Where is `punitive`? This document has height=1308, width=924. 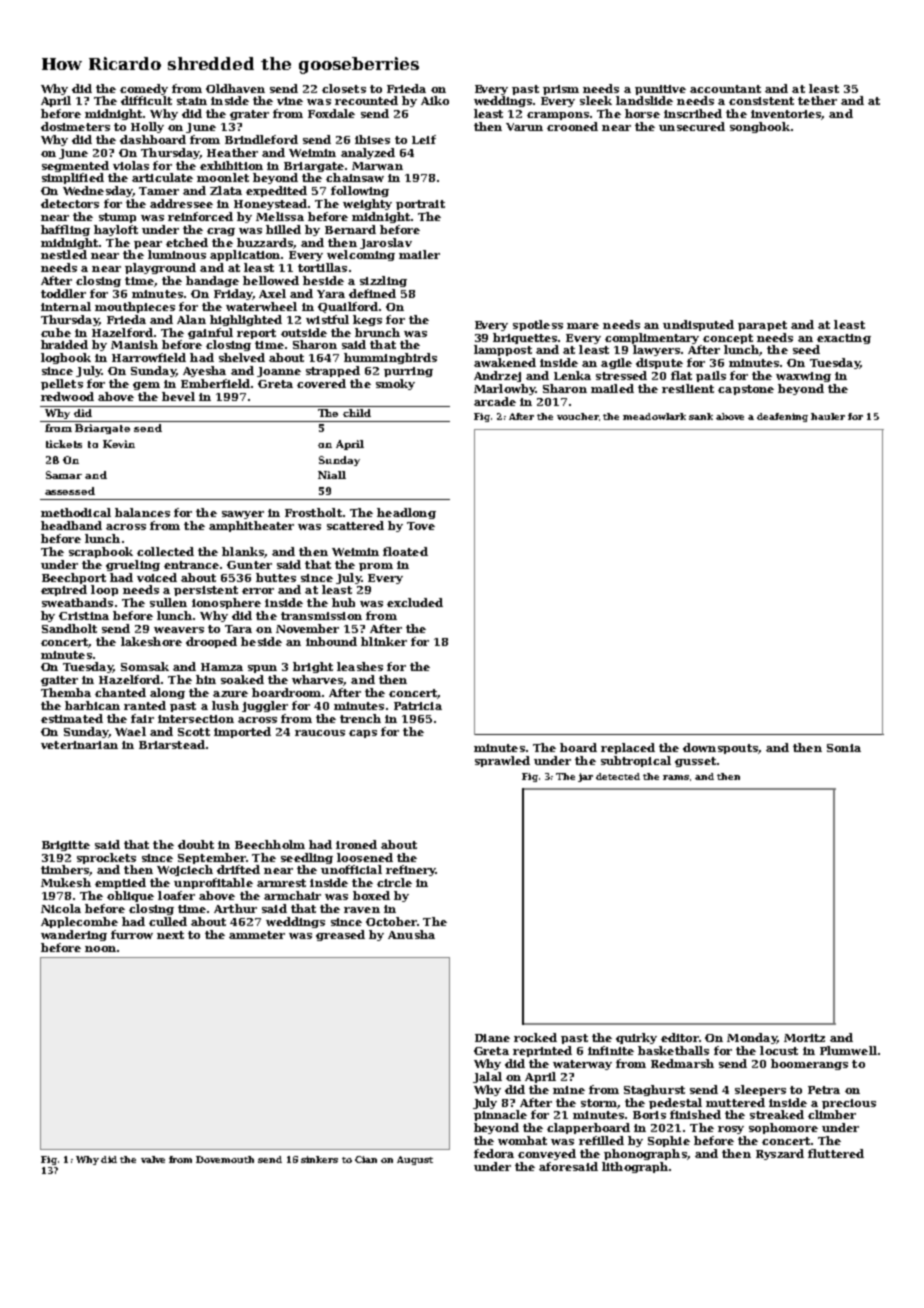 punitive is located at coordinates (660, 90).
